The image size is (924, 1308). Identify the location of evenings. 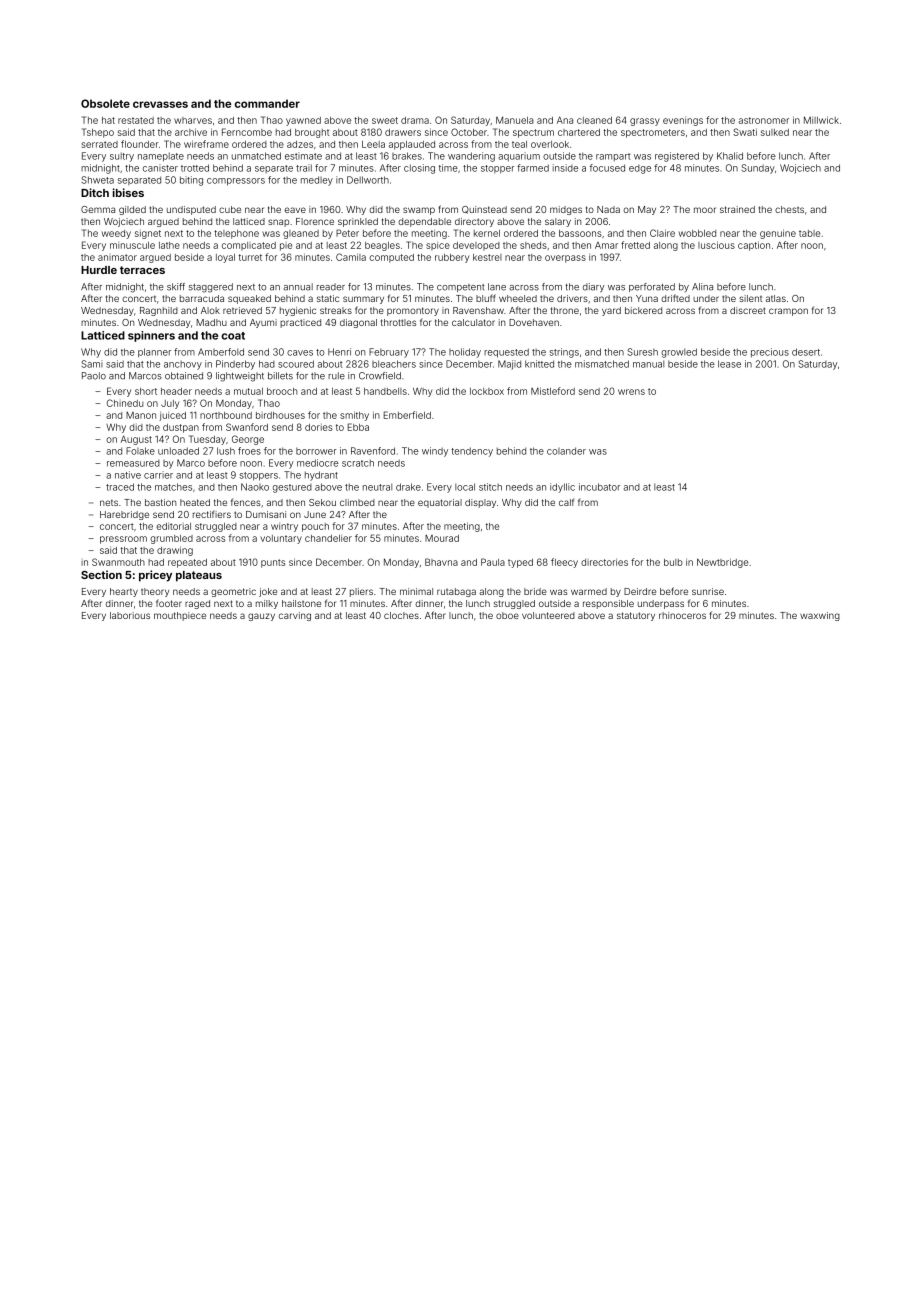
(683, 121).
